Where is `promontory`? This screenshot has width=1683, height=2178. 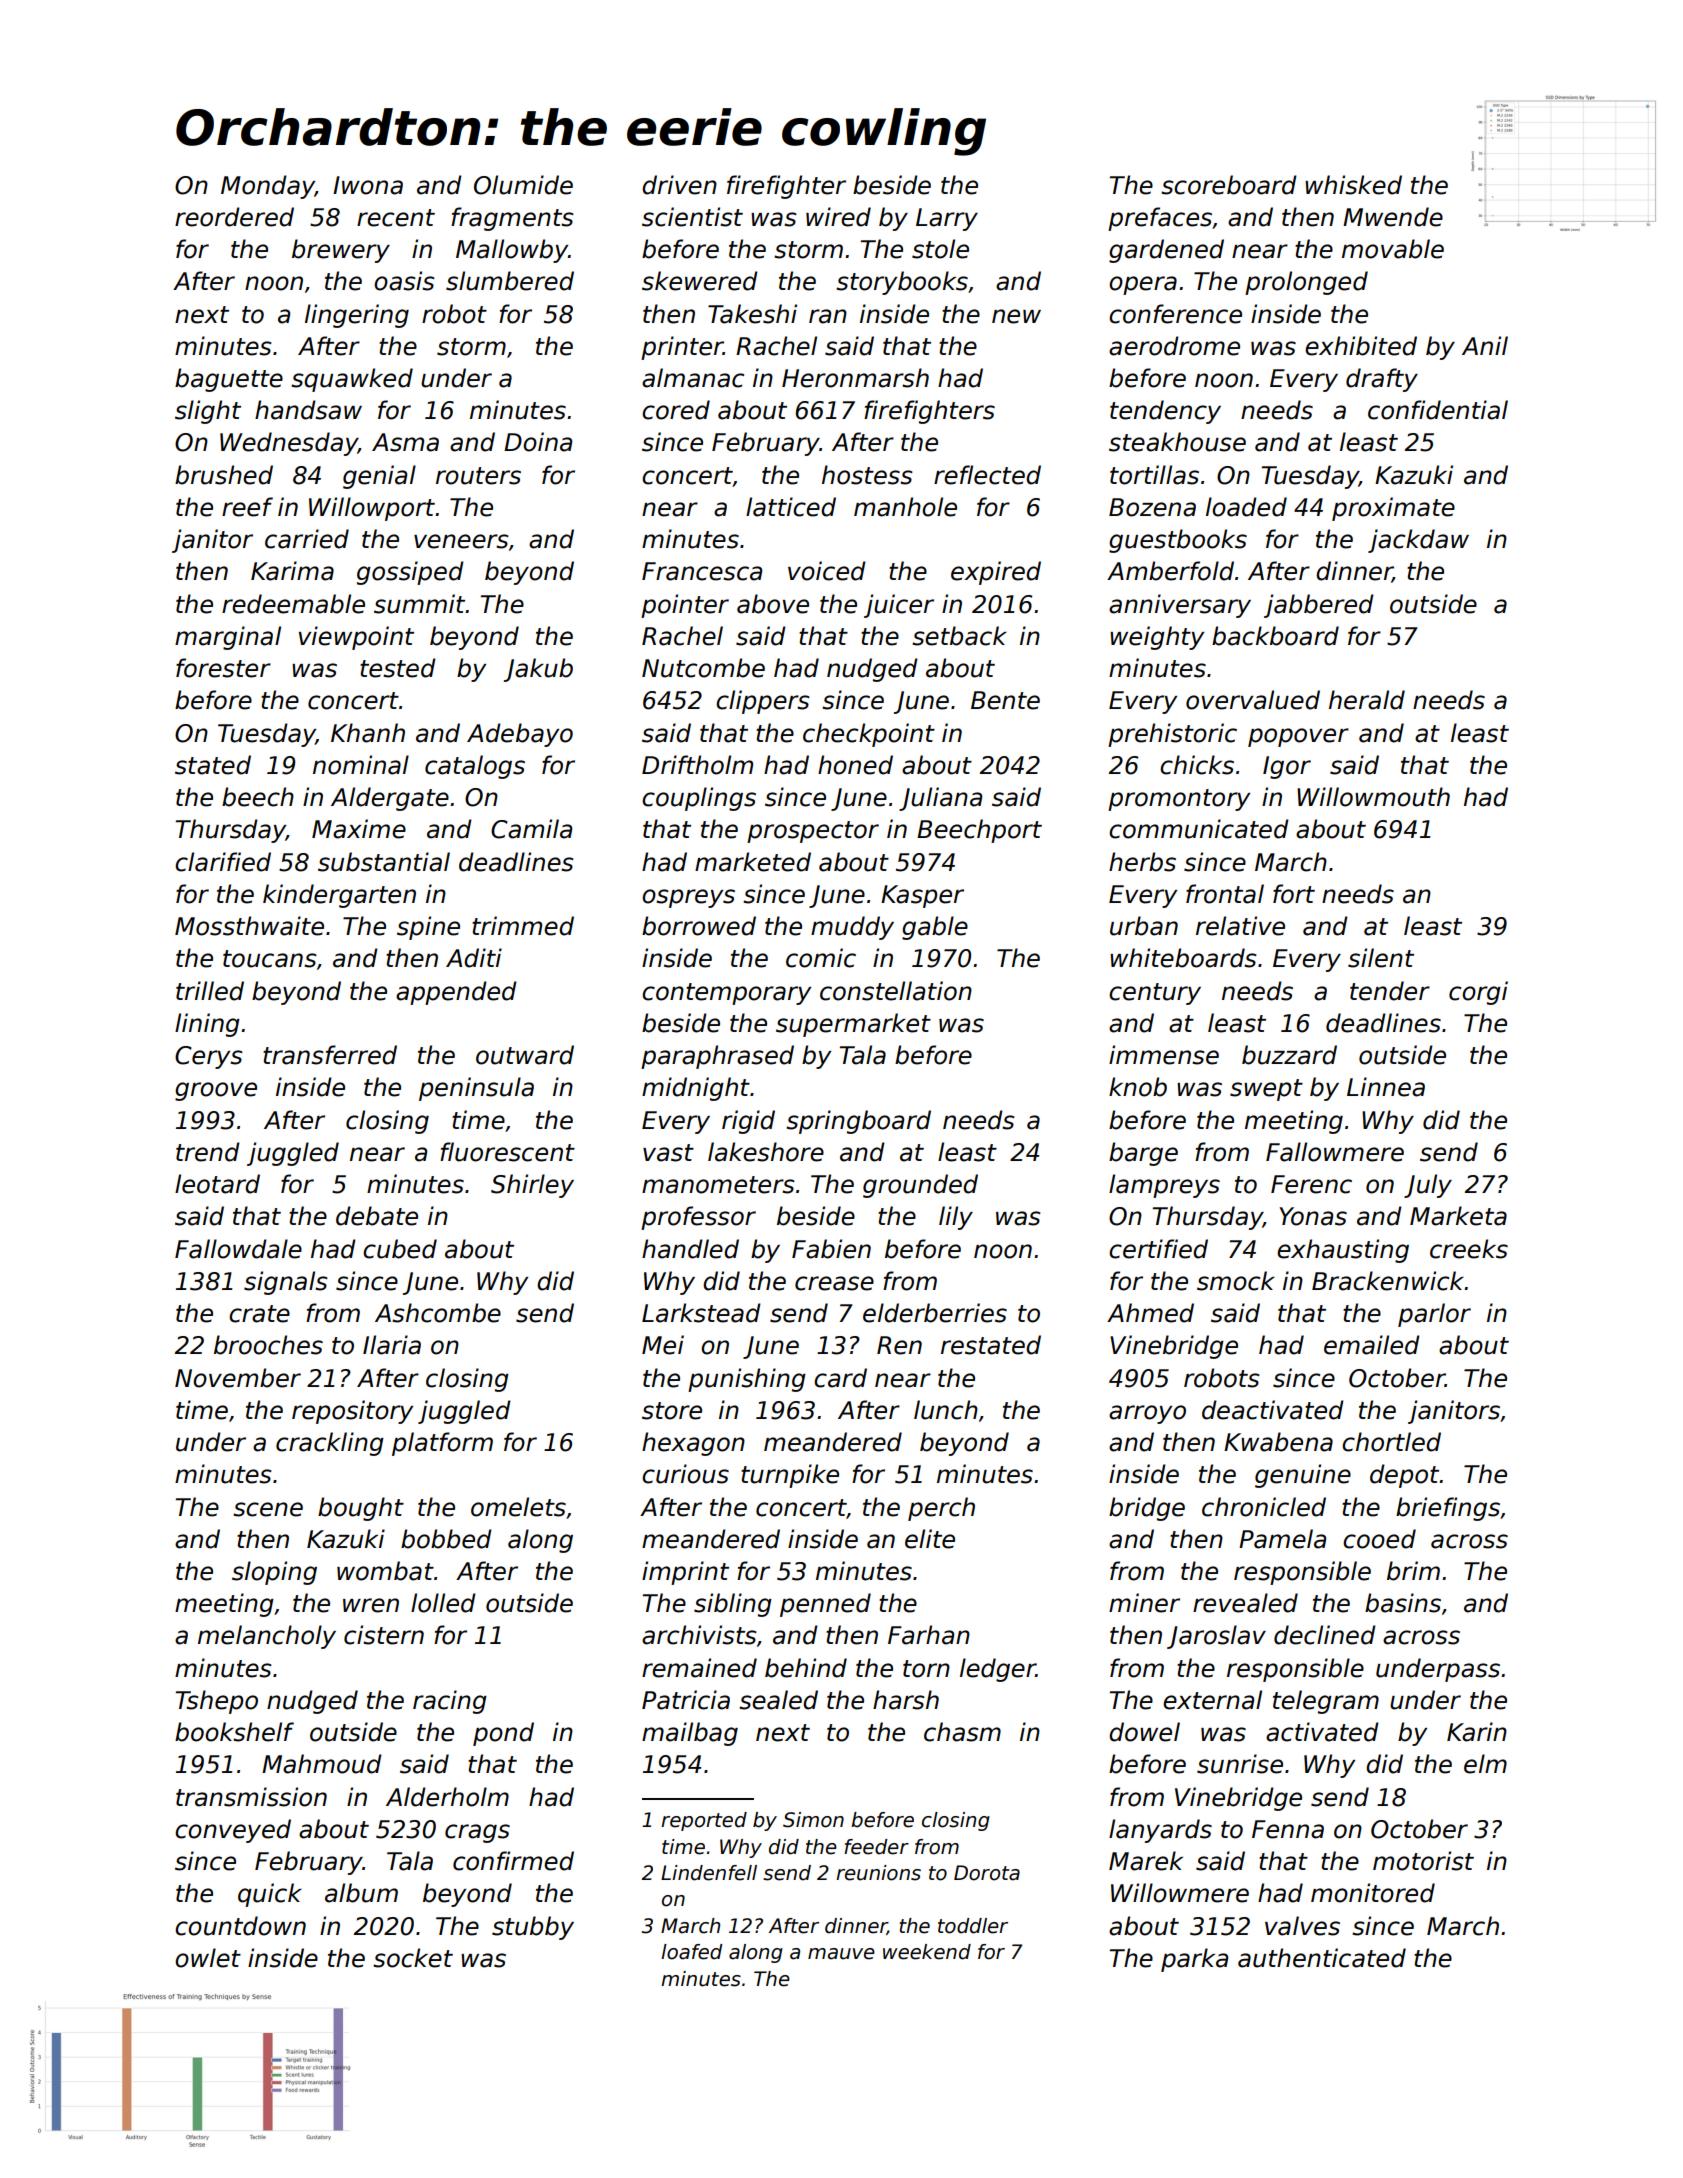 promontory is located at coordinates (1179, 800).
